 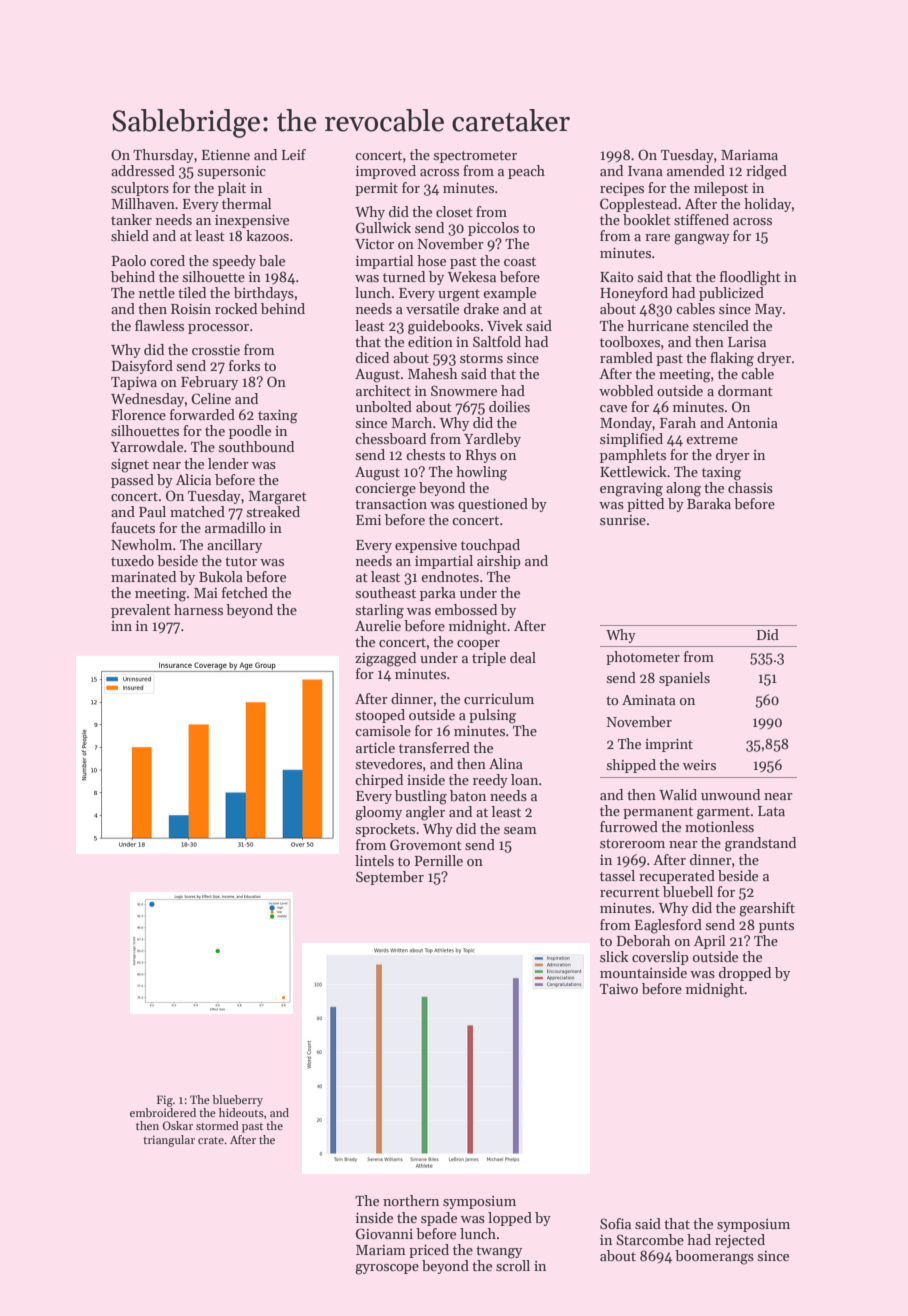 What do you see at coordinates (438, 594) in the screenshot?
I see `parka` at bounding box center [438, 594].
